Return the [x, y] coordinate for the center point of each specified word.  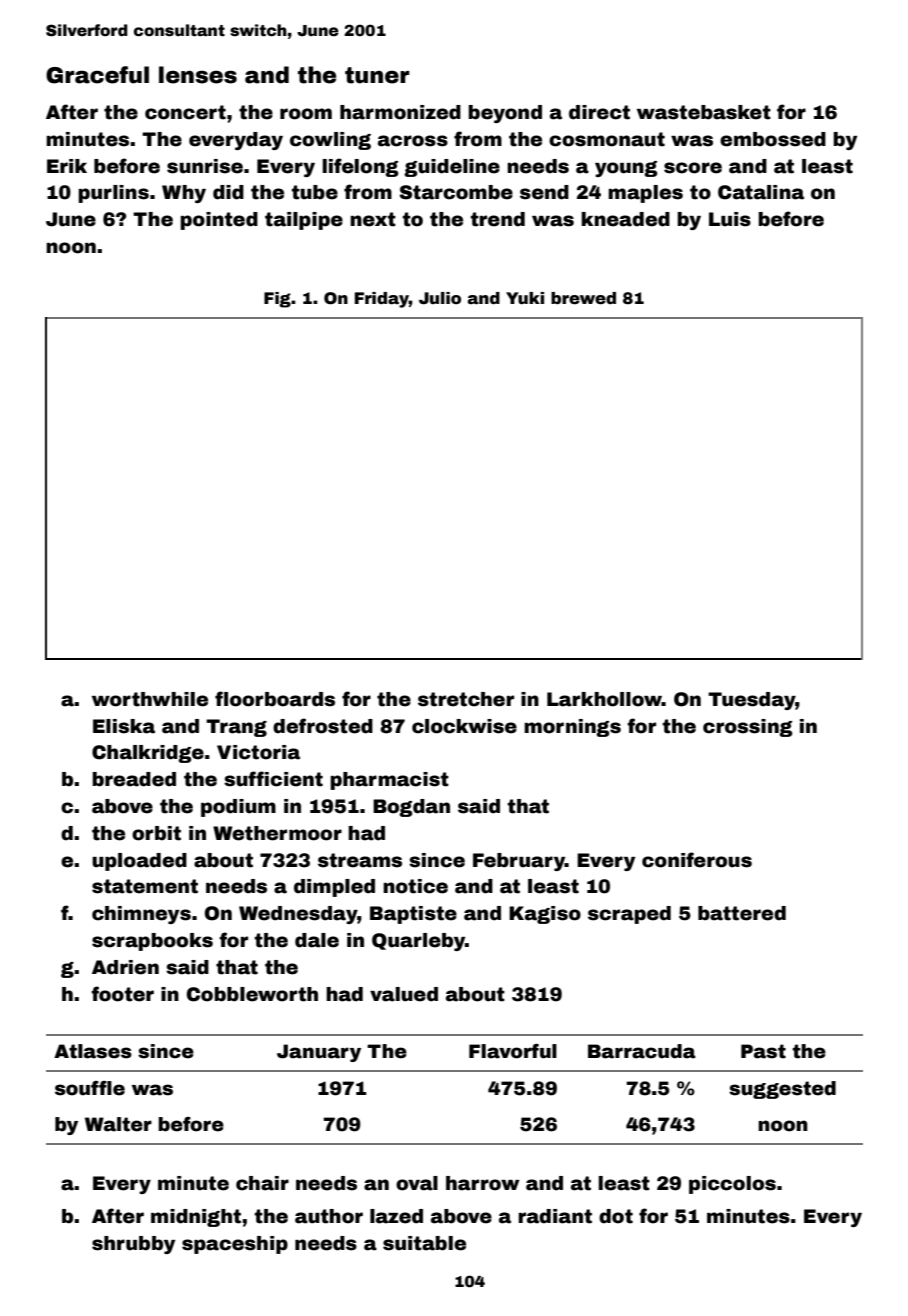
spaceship [235, 1245]
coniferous [697, 860]
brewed [583, 298]
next [373, 219]
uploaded [139, 862]
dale [317, 940]
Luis [730, 219]
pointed [219, 221]
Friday [382, 300]
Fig [277, 300]
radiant [555, 1216]
